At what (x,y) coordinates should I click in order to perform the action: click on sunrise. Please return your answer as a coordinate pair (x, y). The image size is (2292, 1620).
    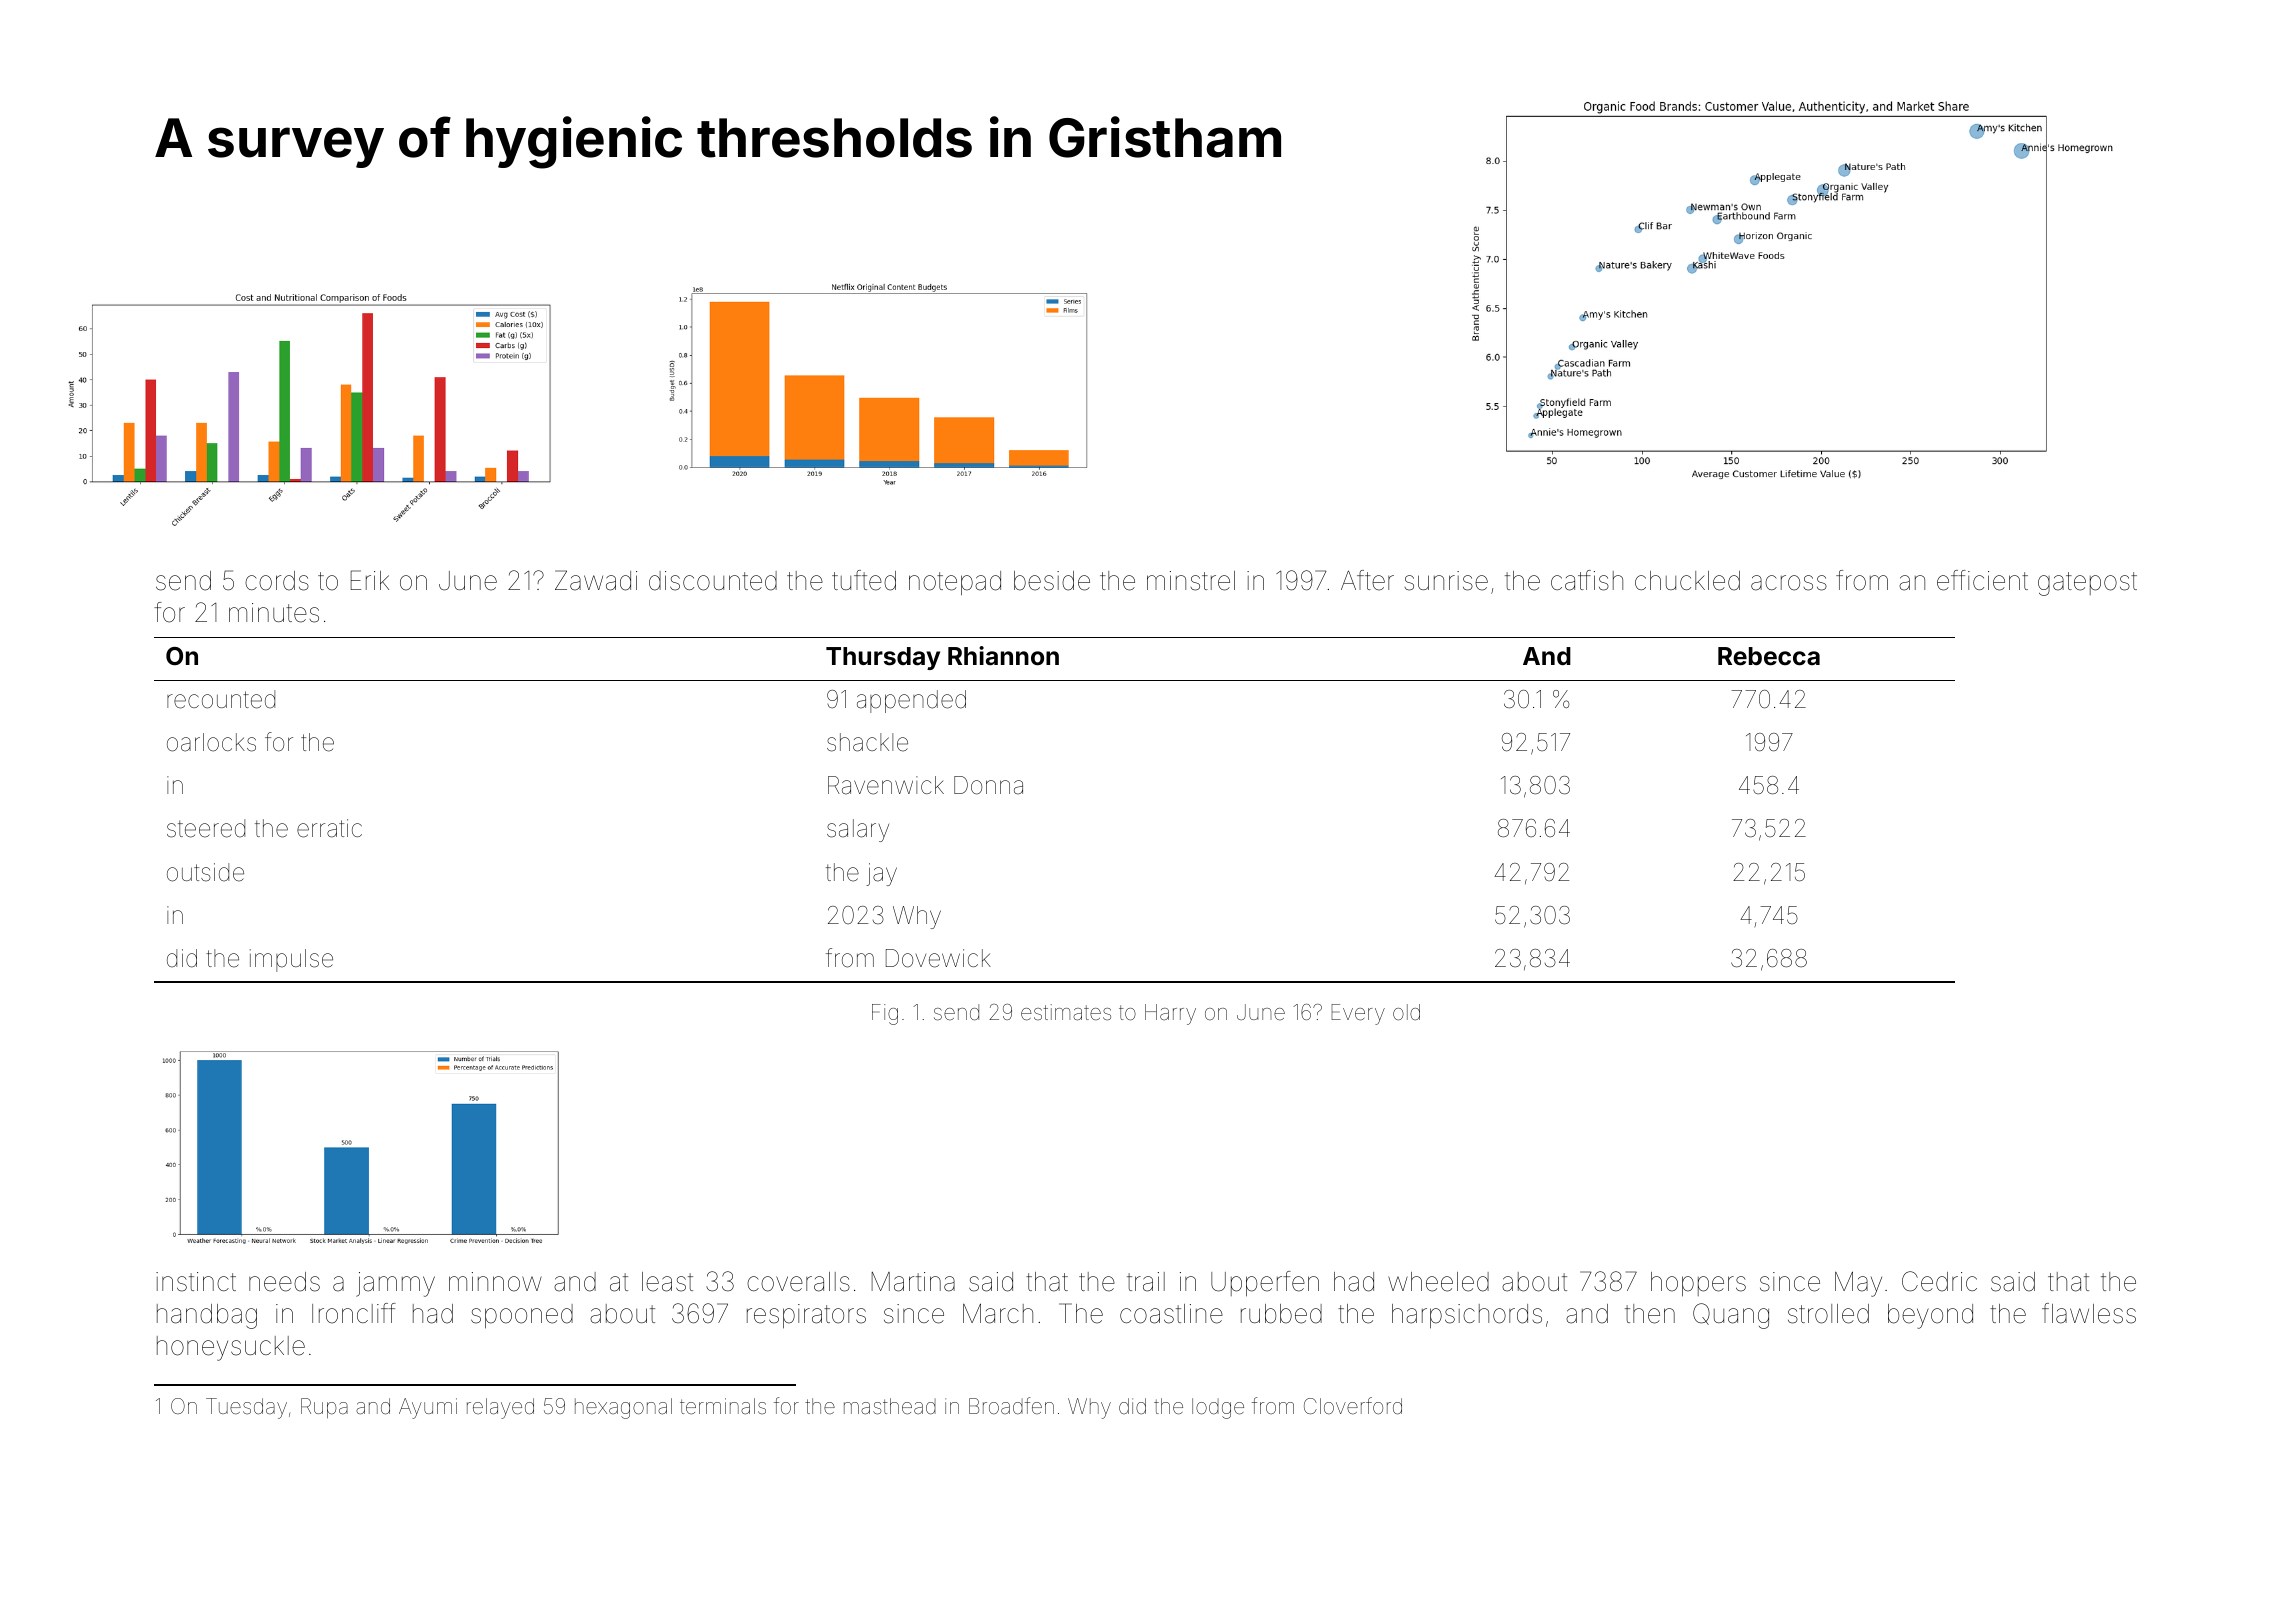
    Looking at the image, I should click on (1446, 581).
